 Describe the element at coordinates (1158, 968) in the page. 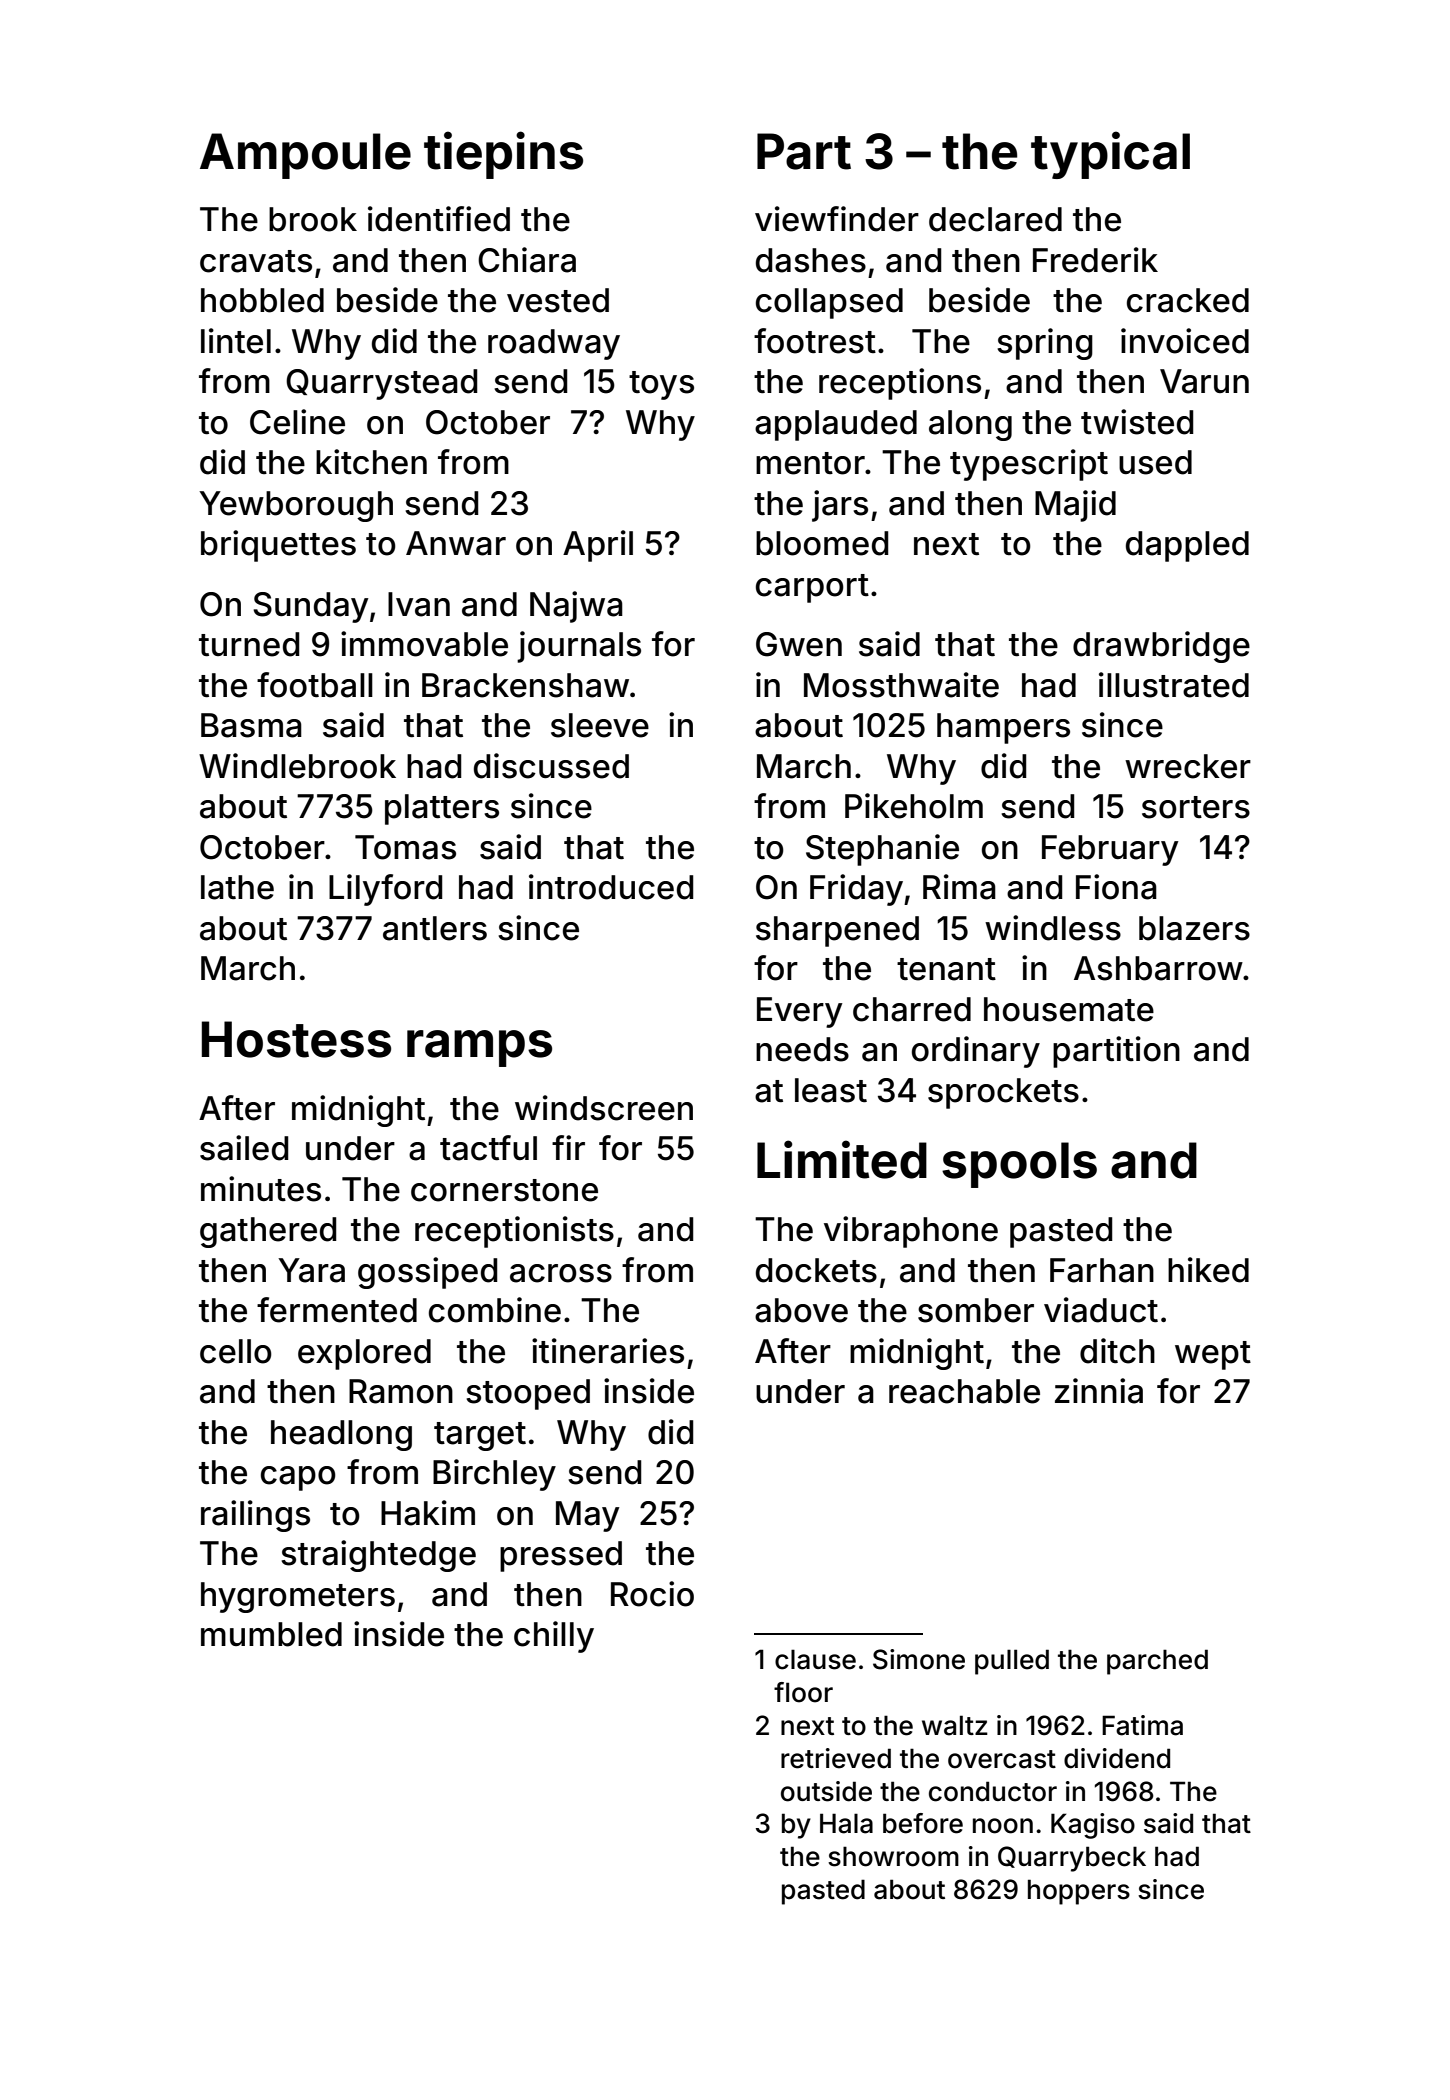

I see `Ashbarrow` at that location.
